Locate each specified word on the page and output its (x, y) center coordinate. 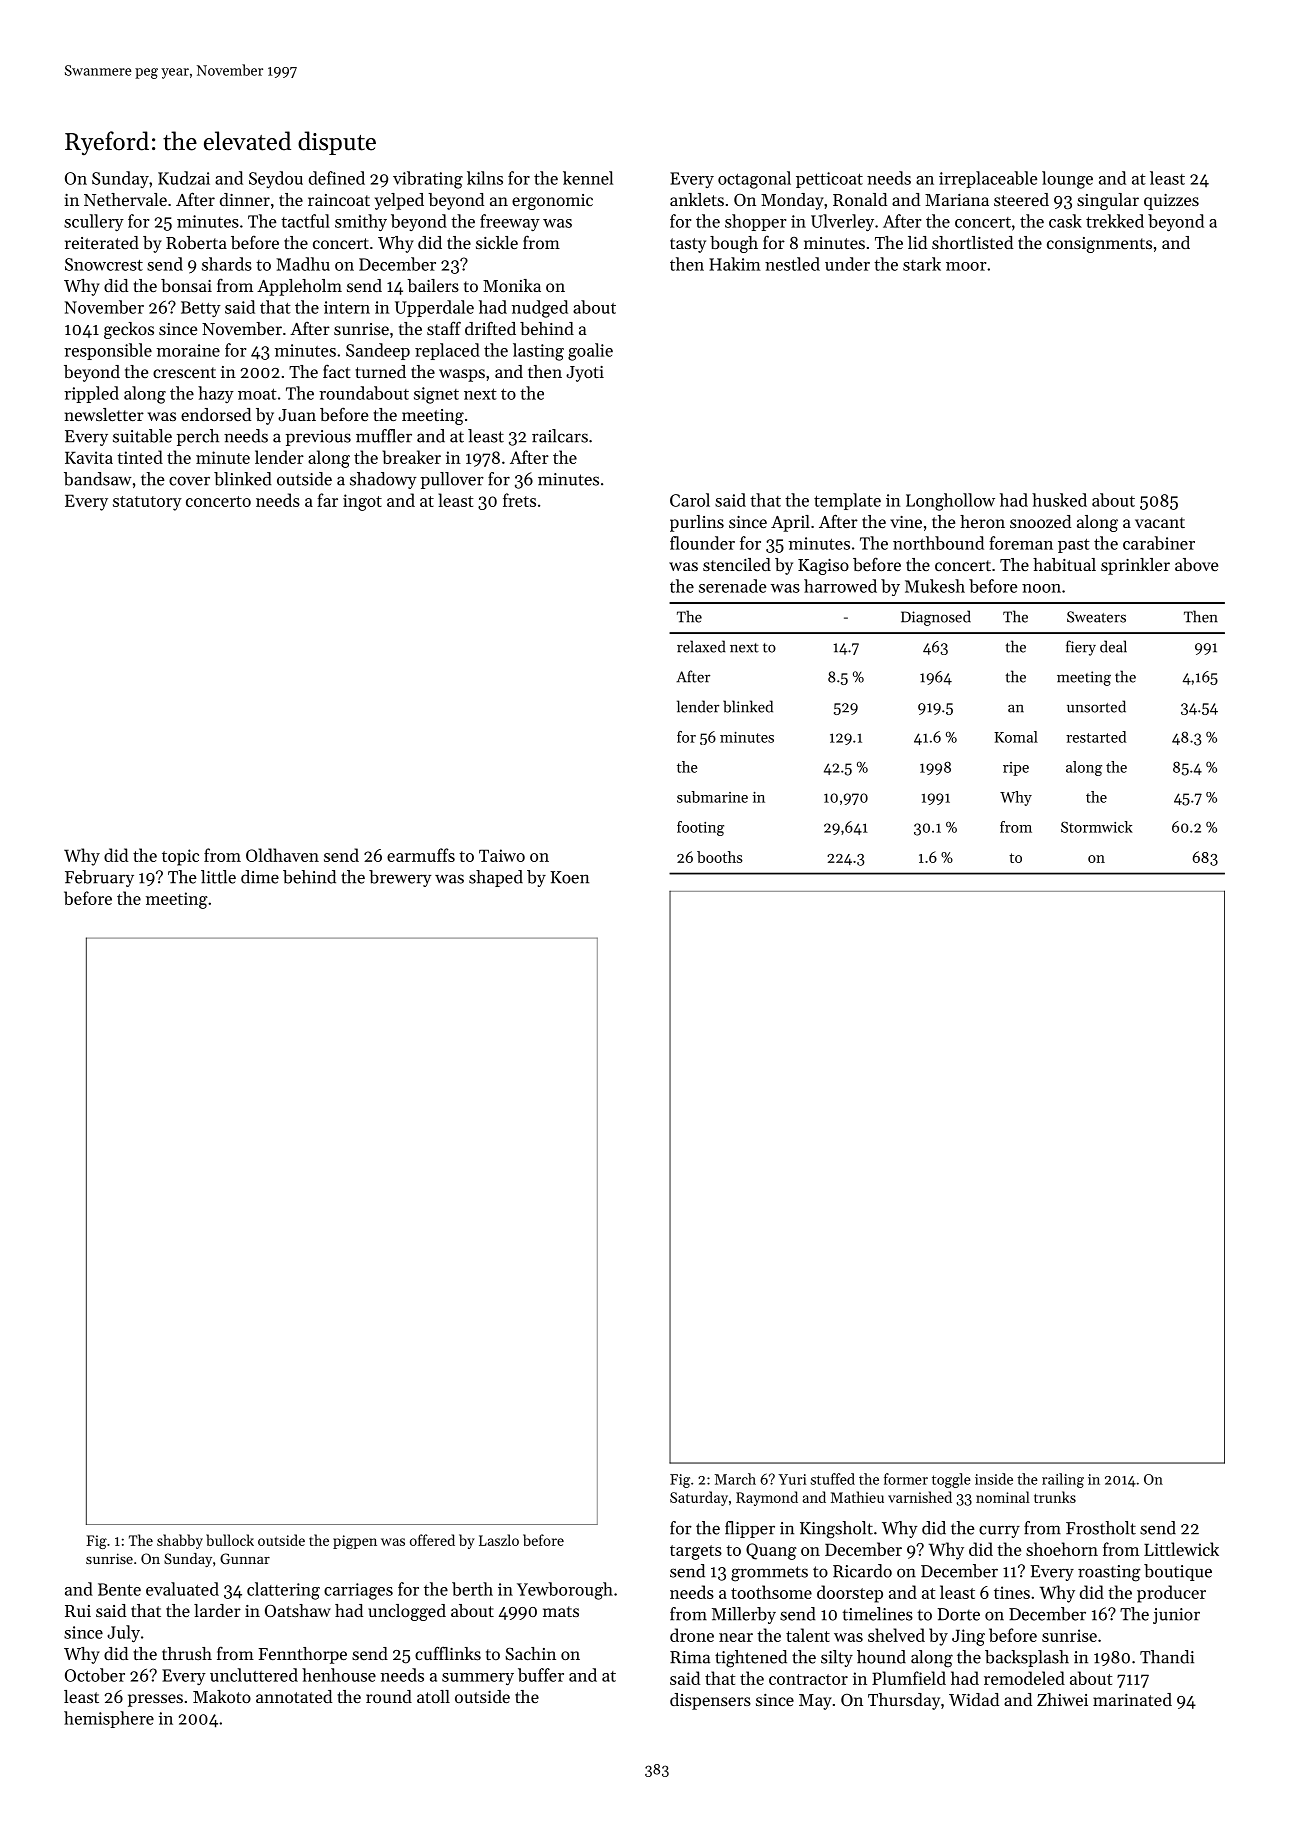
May (815, 1702)
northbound (938, 543)
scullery (94, 222)
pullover (452, 480)
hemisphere (109, 1719)
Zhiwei (1062, 1699)
